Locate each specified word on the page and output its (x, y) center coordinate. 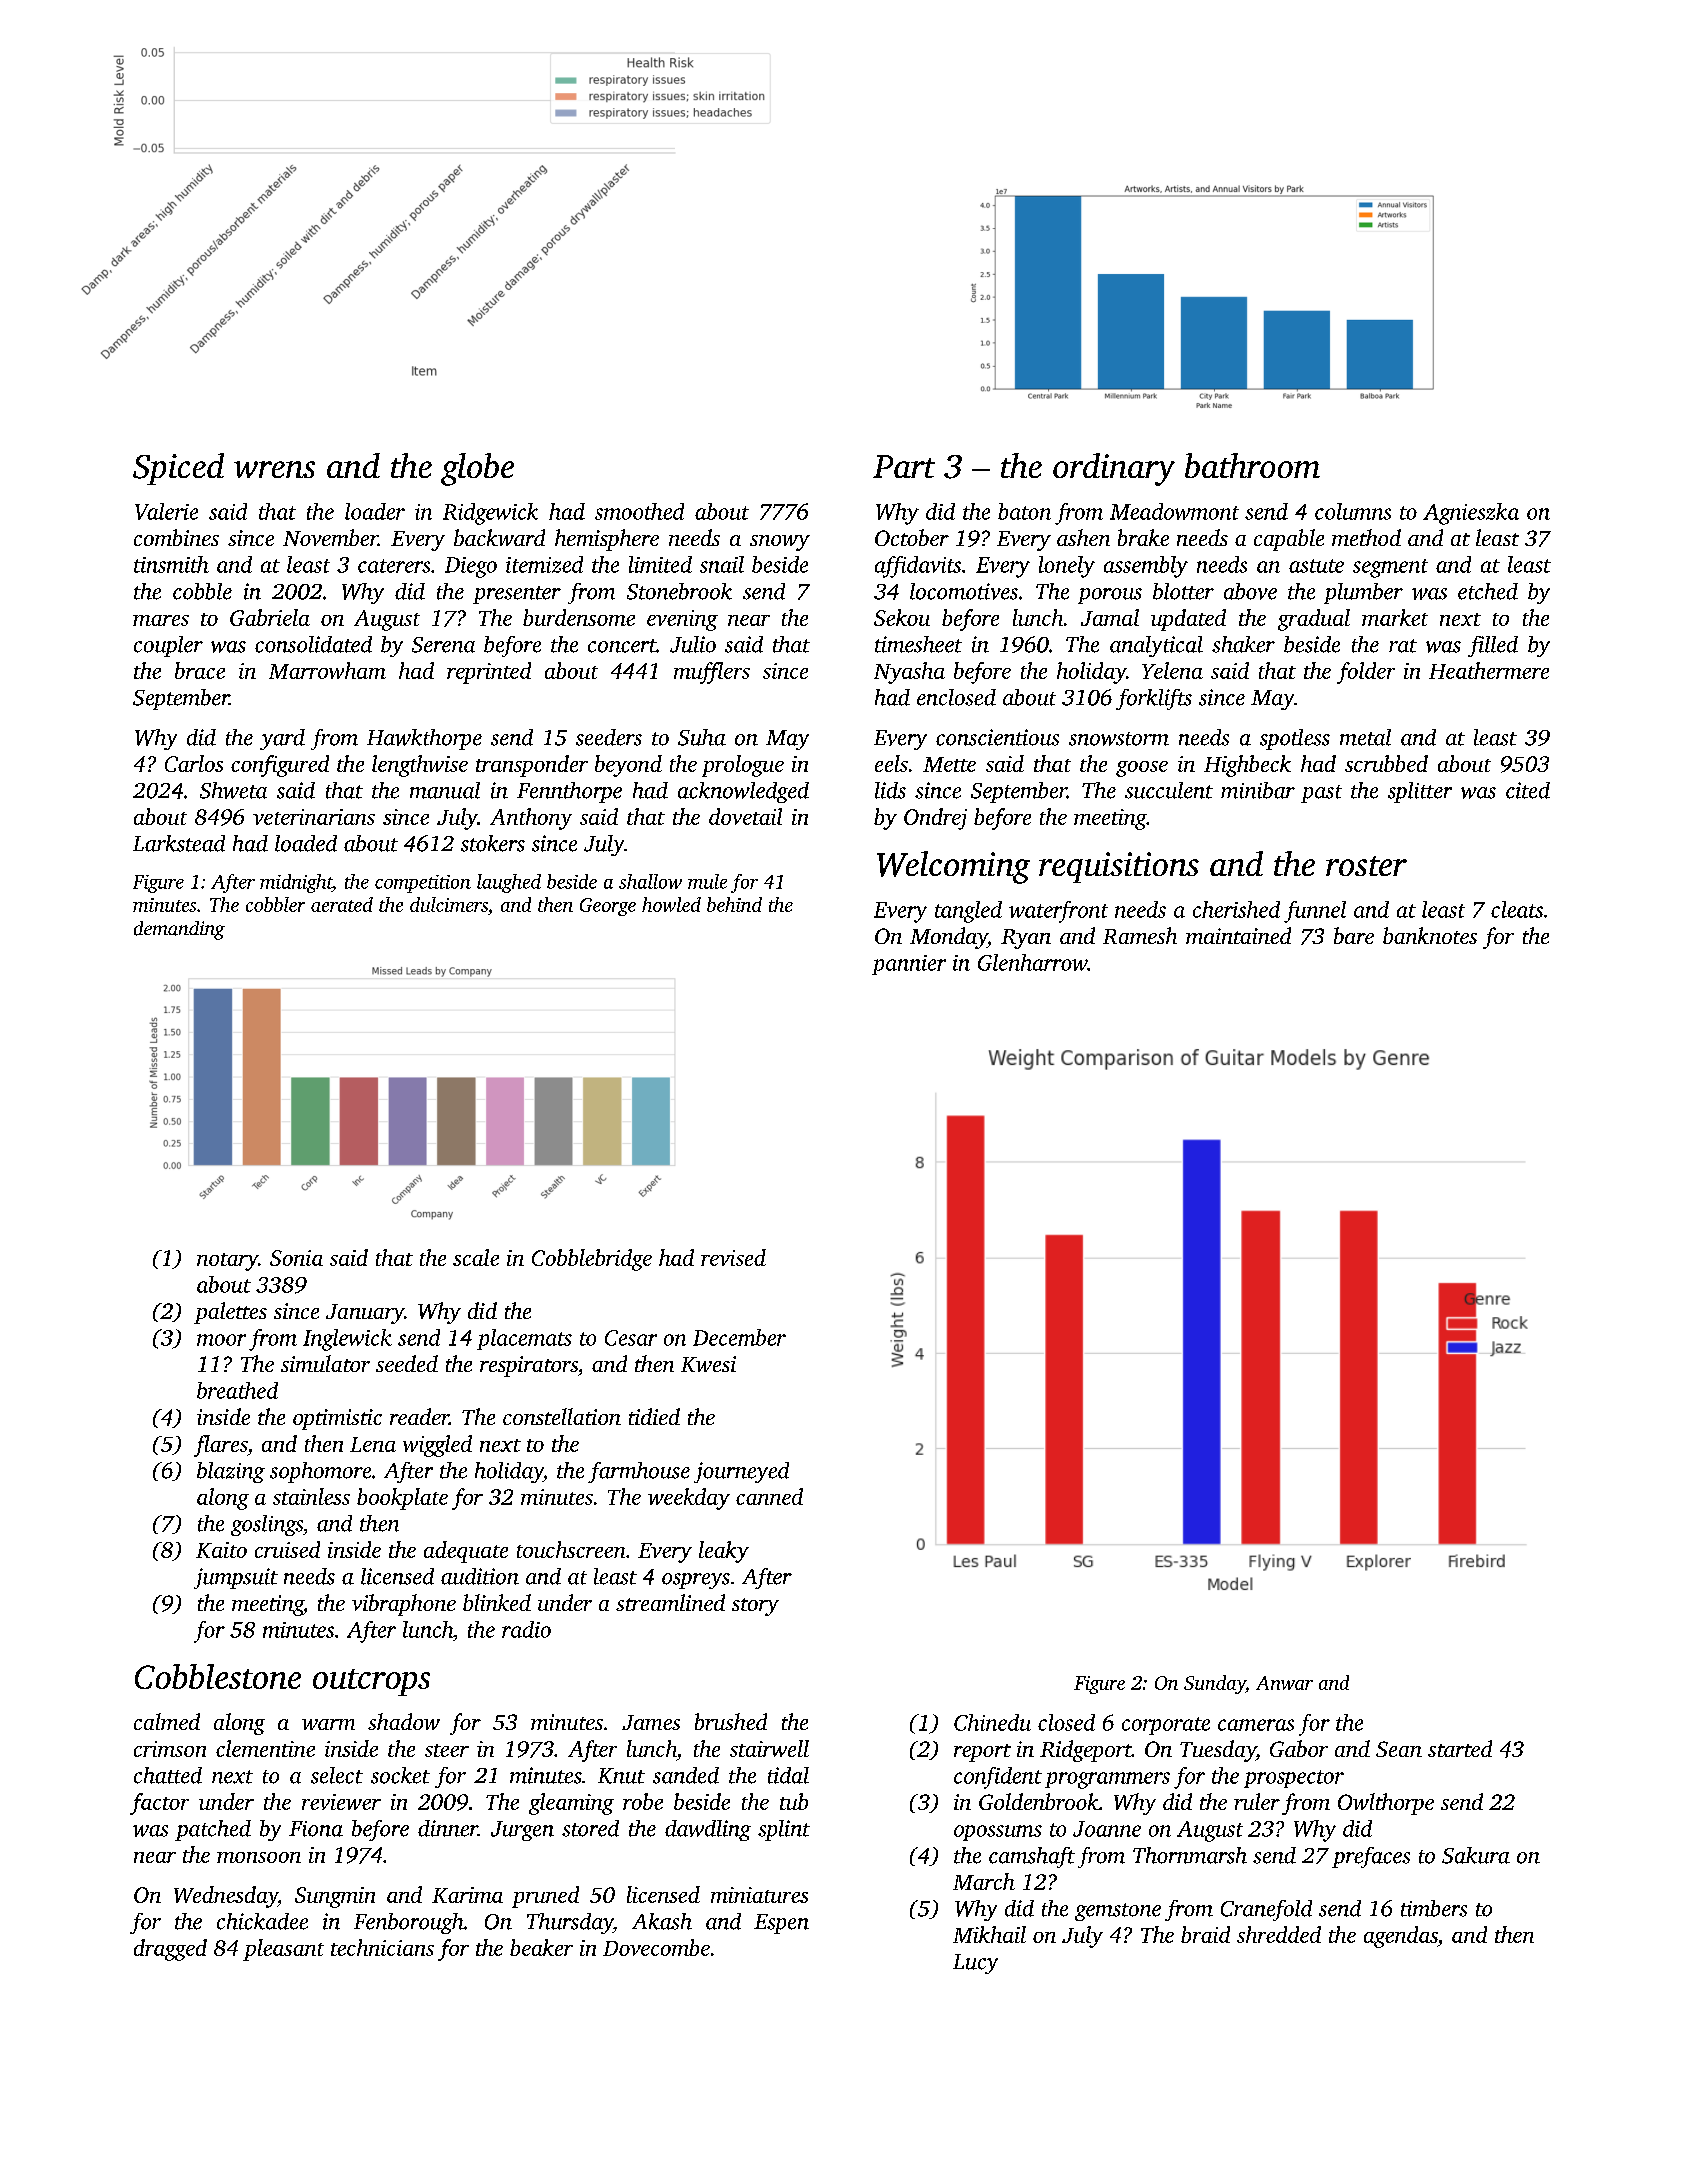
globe (477, 469)
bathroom (1252, 465)
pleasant (283, 1950)
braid (1205, 1934)
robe (643, 1801)
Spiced (178, 469)
